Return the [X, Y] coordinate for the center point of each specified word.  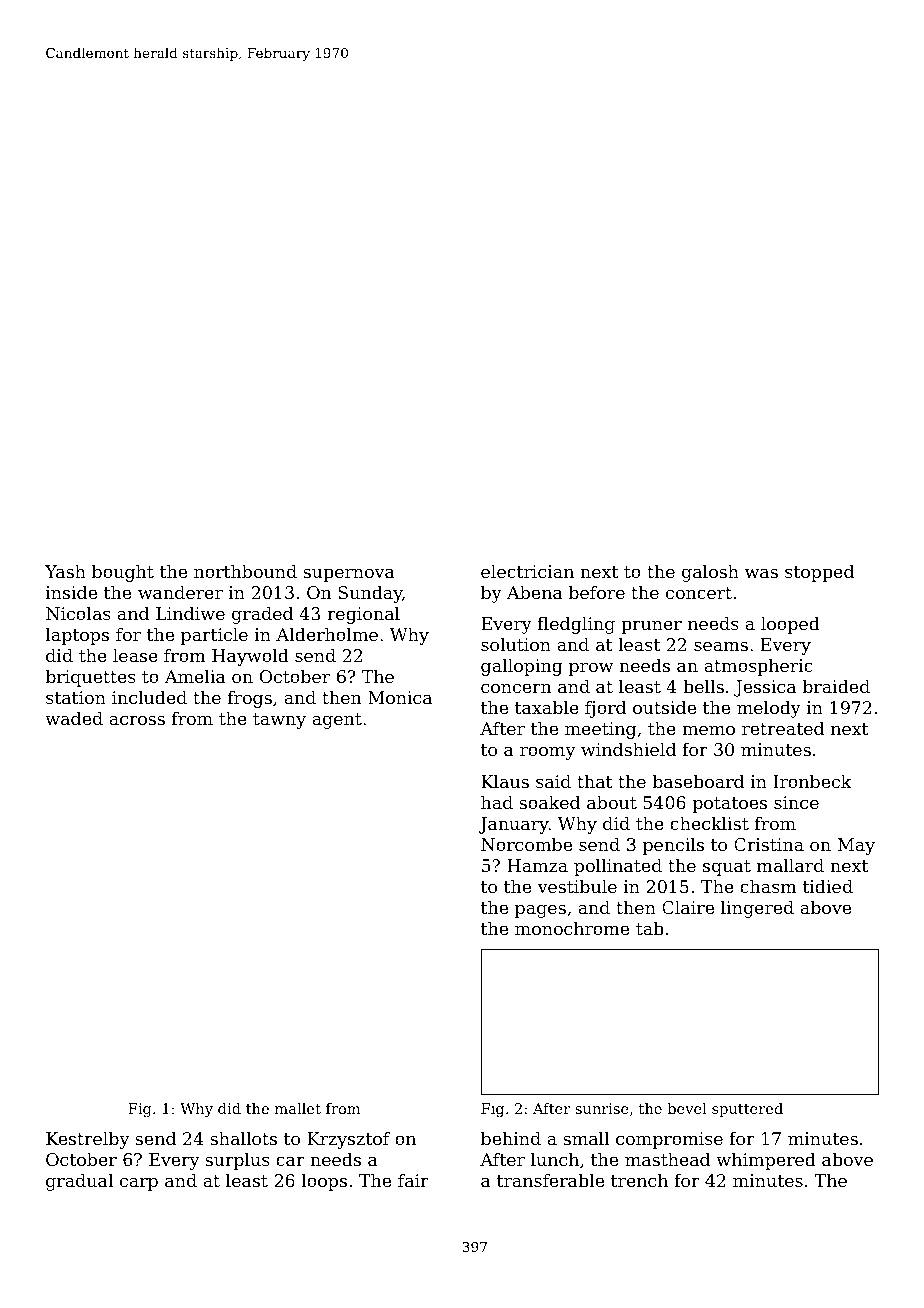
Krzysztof [348, 1140]
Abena [535, 592]
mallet [298, 1108]
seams [721, 646]
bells [703, 686]
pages [540, 911]
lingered [757, 909]
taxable [547, 707]
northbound [245, 571]
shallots [243, 1138]
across [137, 720]
